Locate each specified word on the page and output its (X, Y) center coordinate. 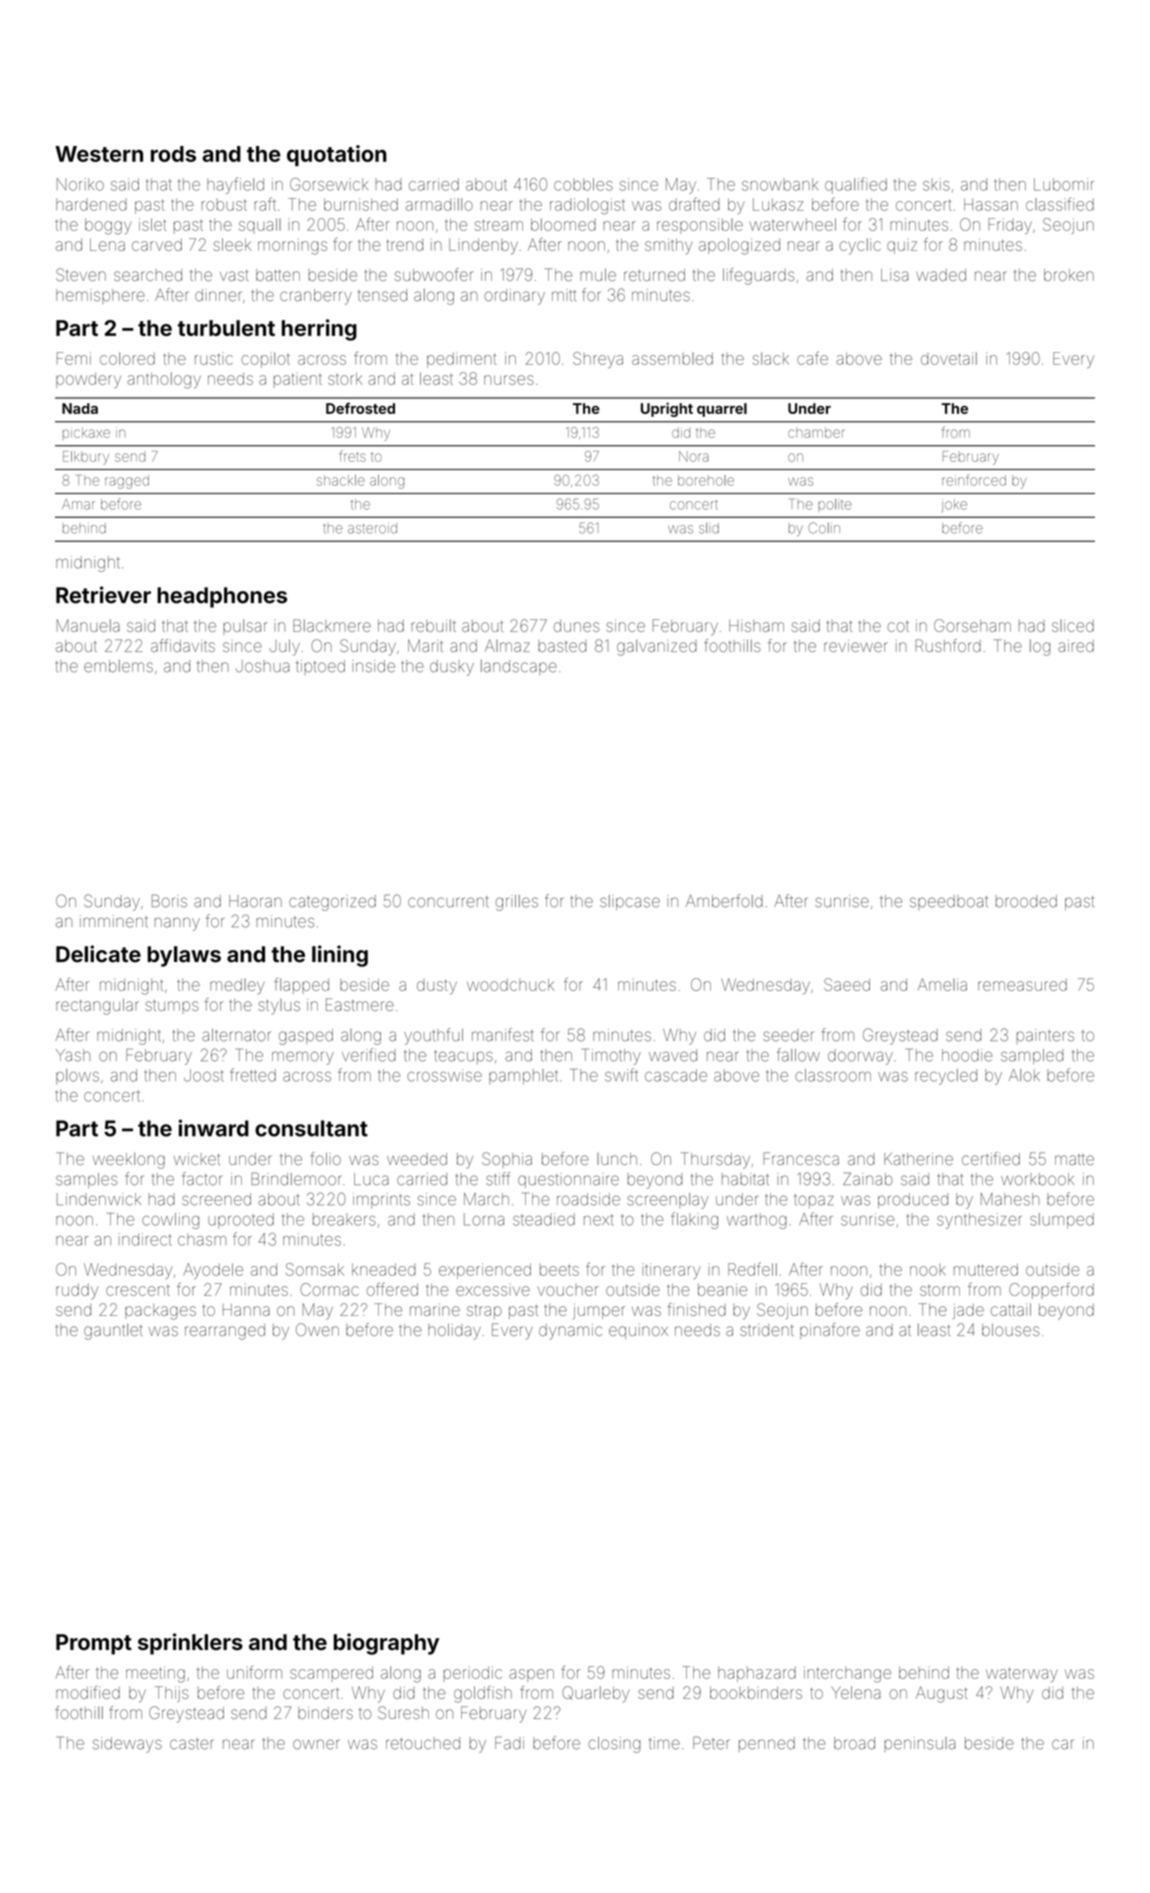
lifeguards (759, 276)
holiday (454, 1332)
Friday (1010, 226)
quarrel (722, 410)
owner (316, 1744)
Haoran (255, 901)
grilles (517, 903)
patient (298, 380)
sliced (1073, 626)
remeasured (1022, 985)
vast (234, 275)
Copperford (1051, 1291)
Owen (317, 1329)
